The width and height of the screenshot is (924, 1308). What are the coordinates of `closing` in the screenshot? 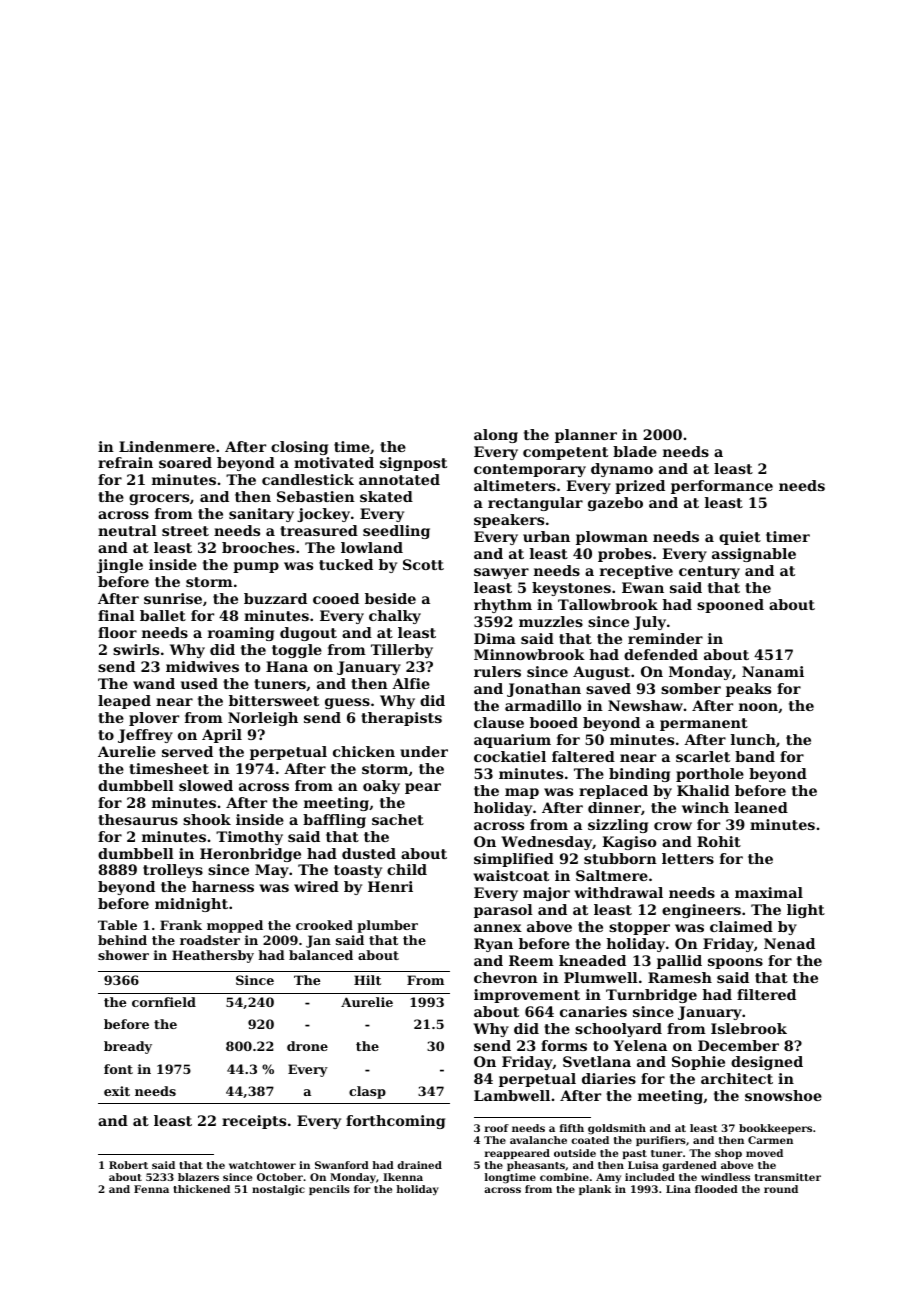 It's located at (299, 448).
